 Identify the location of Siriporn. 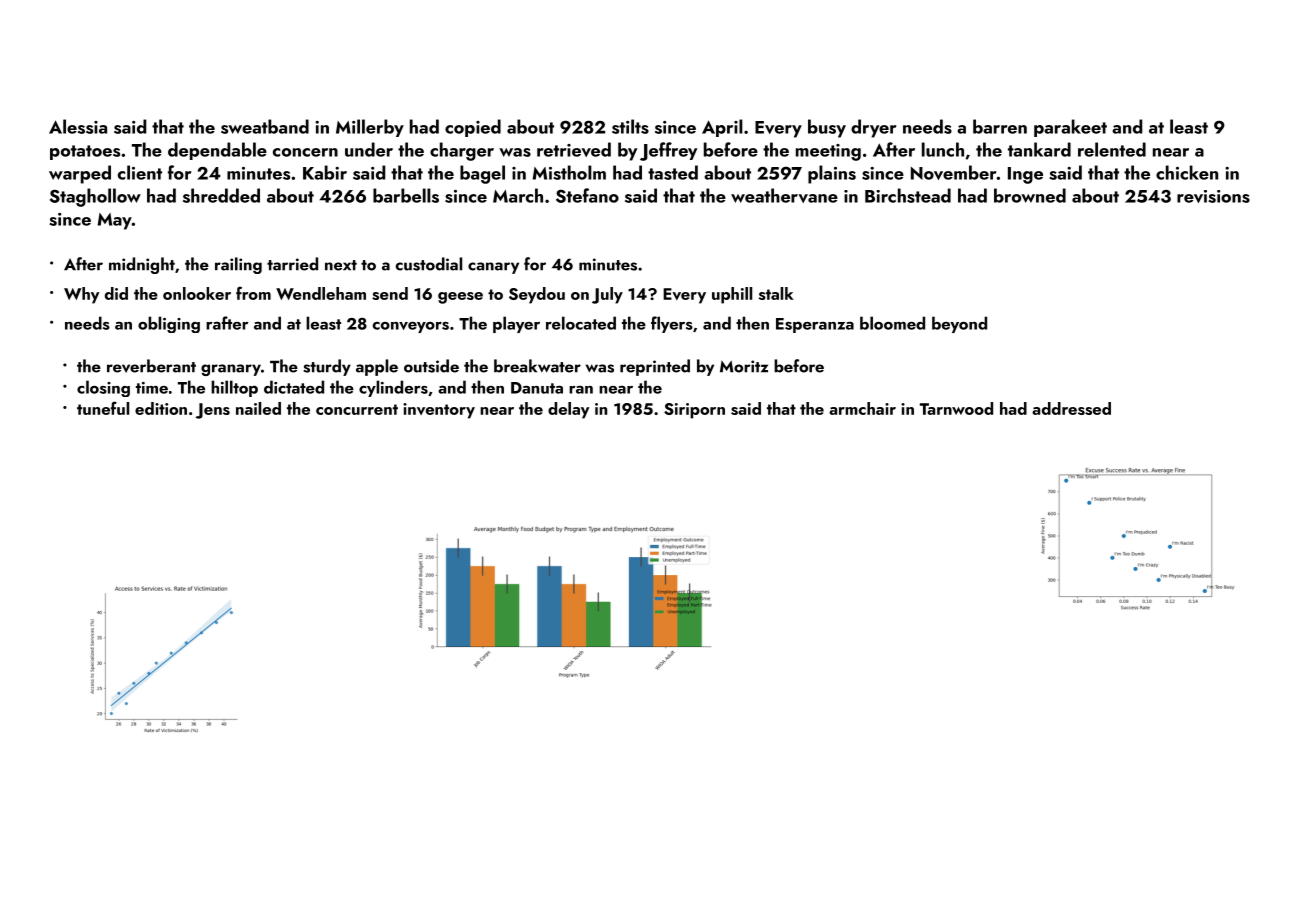
(694, 411).
